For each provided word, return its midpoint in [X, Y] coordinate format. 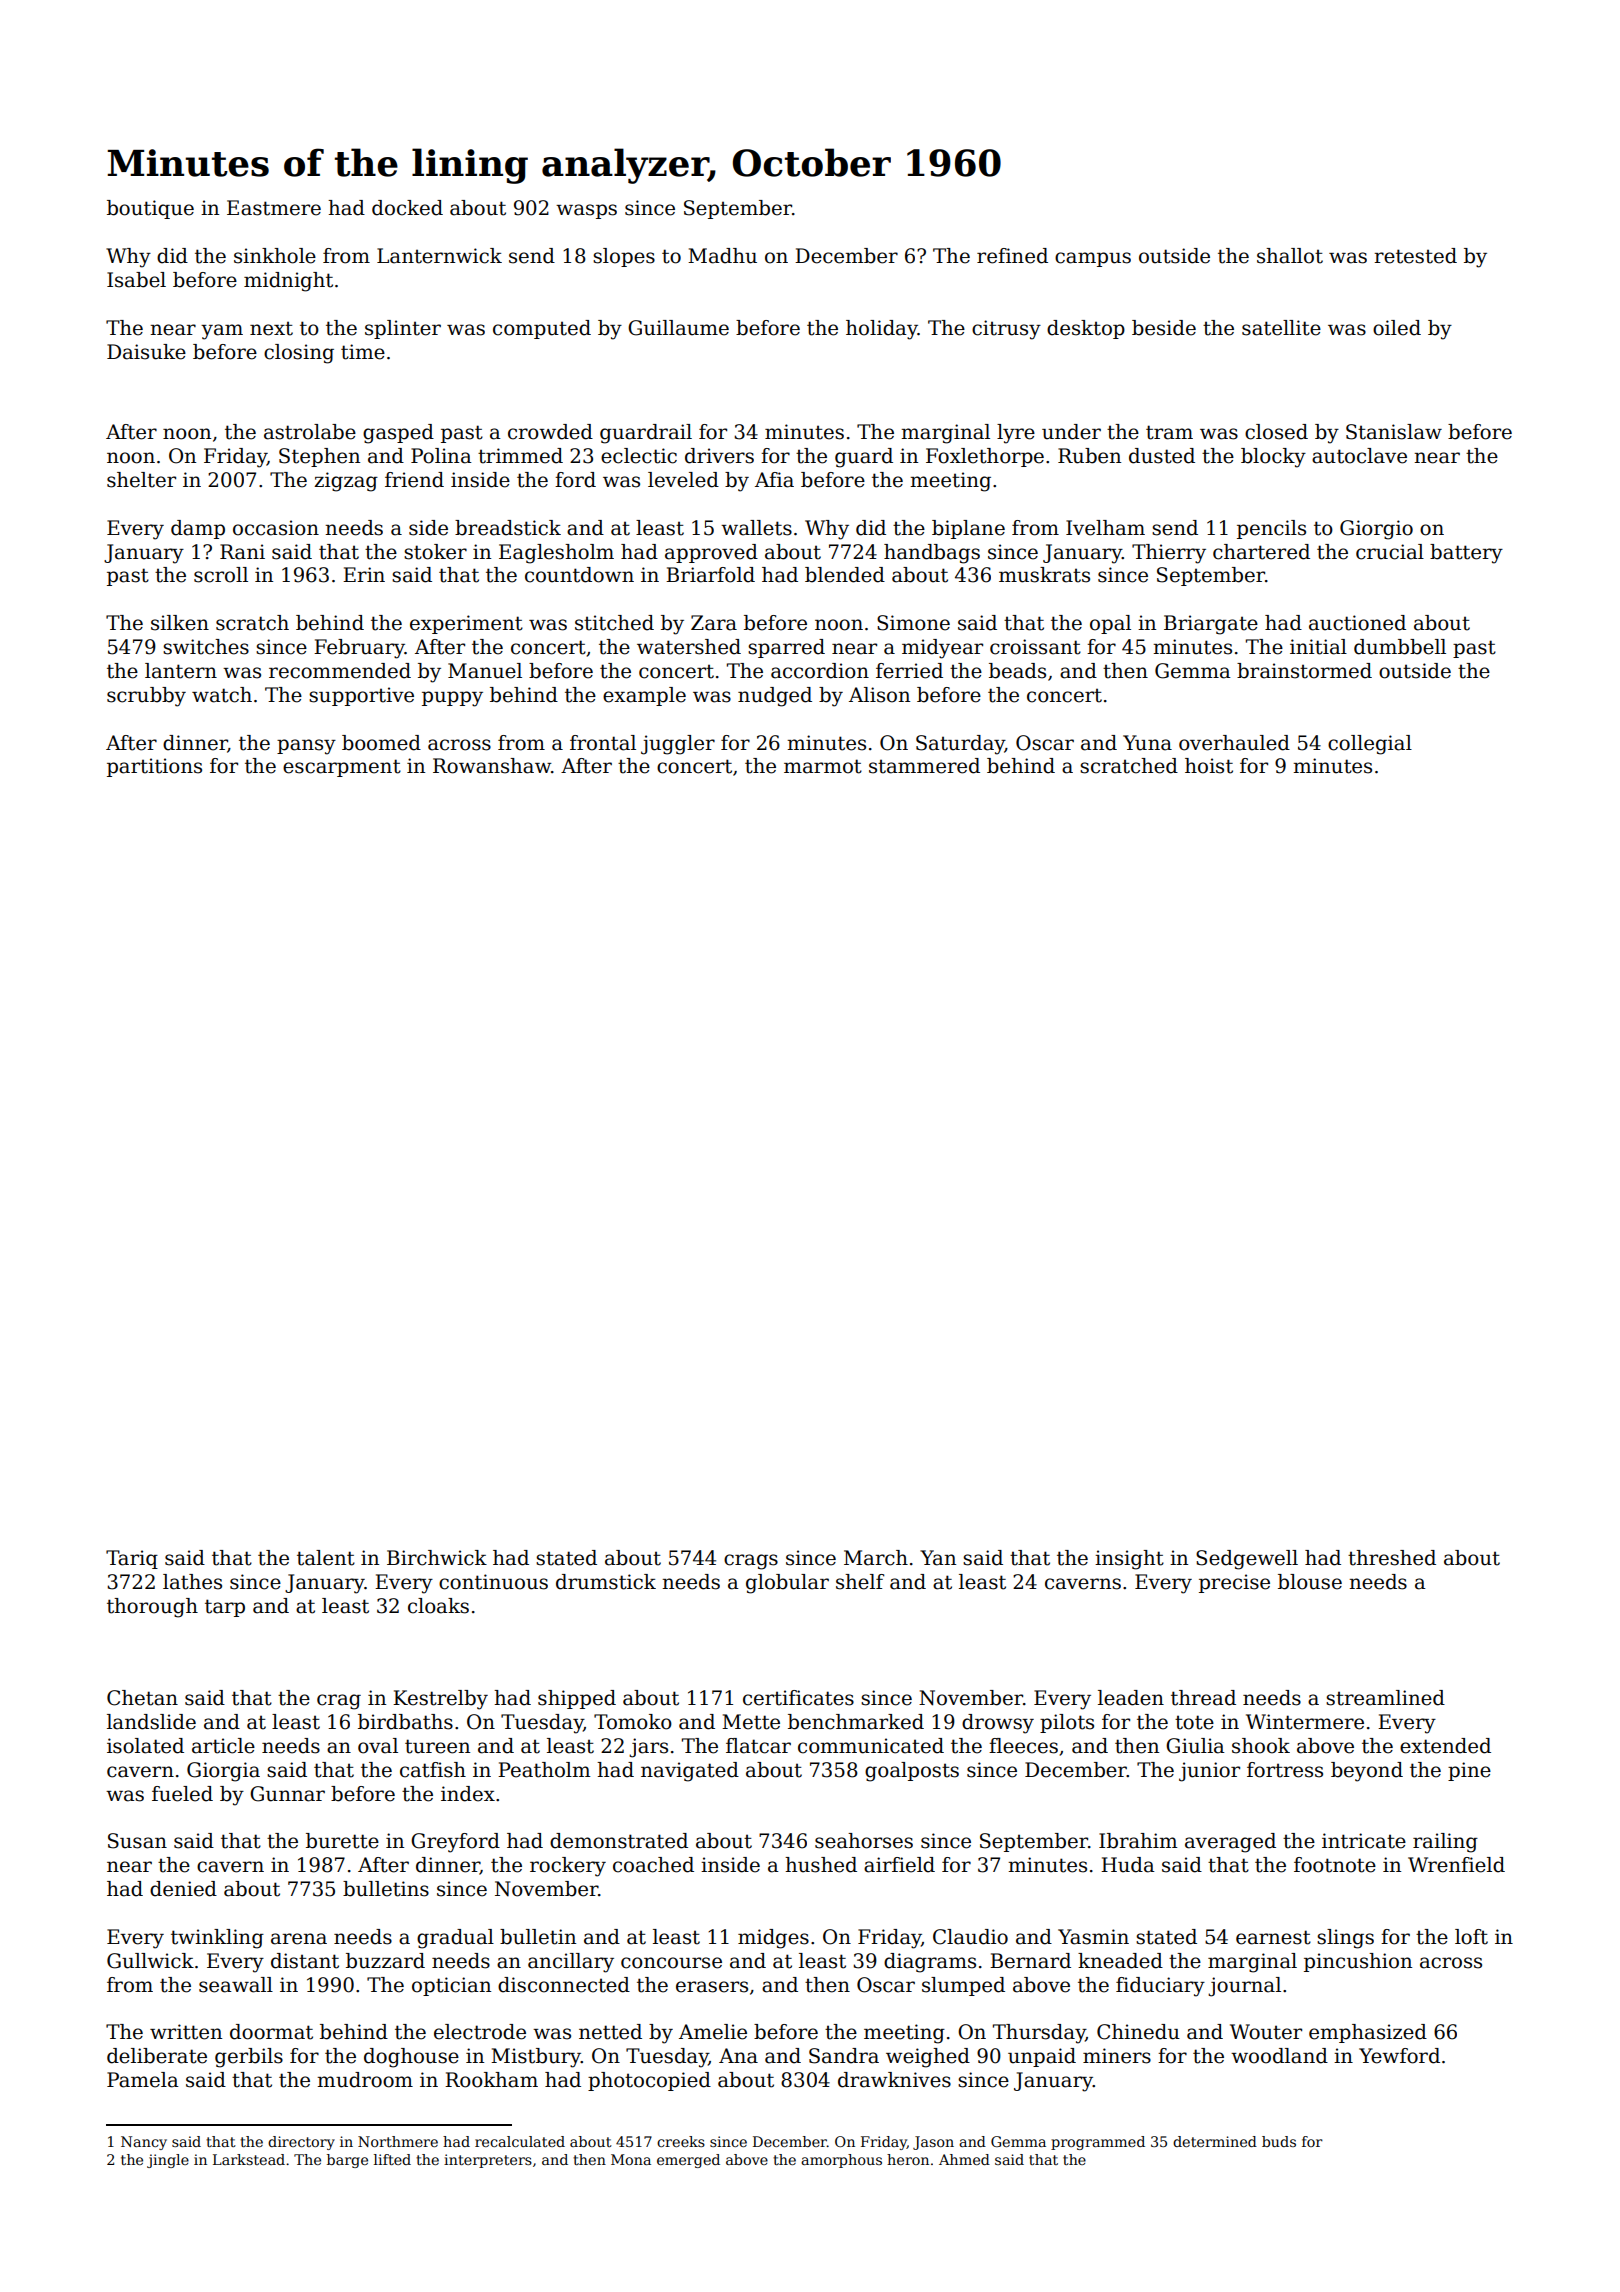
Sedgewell [1247, 1560]
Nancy [144, 2143]
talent [326, 1558]
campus [1093, 259]
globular [787, 1584]
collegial [1370, 745]
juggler [678, 745]
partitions [154, 767]
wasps [586, 211]
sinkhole [275, 256]
